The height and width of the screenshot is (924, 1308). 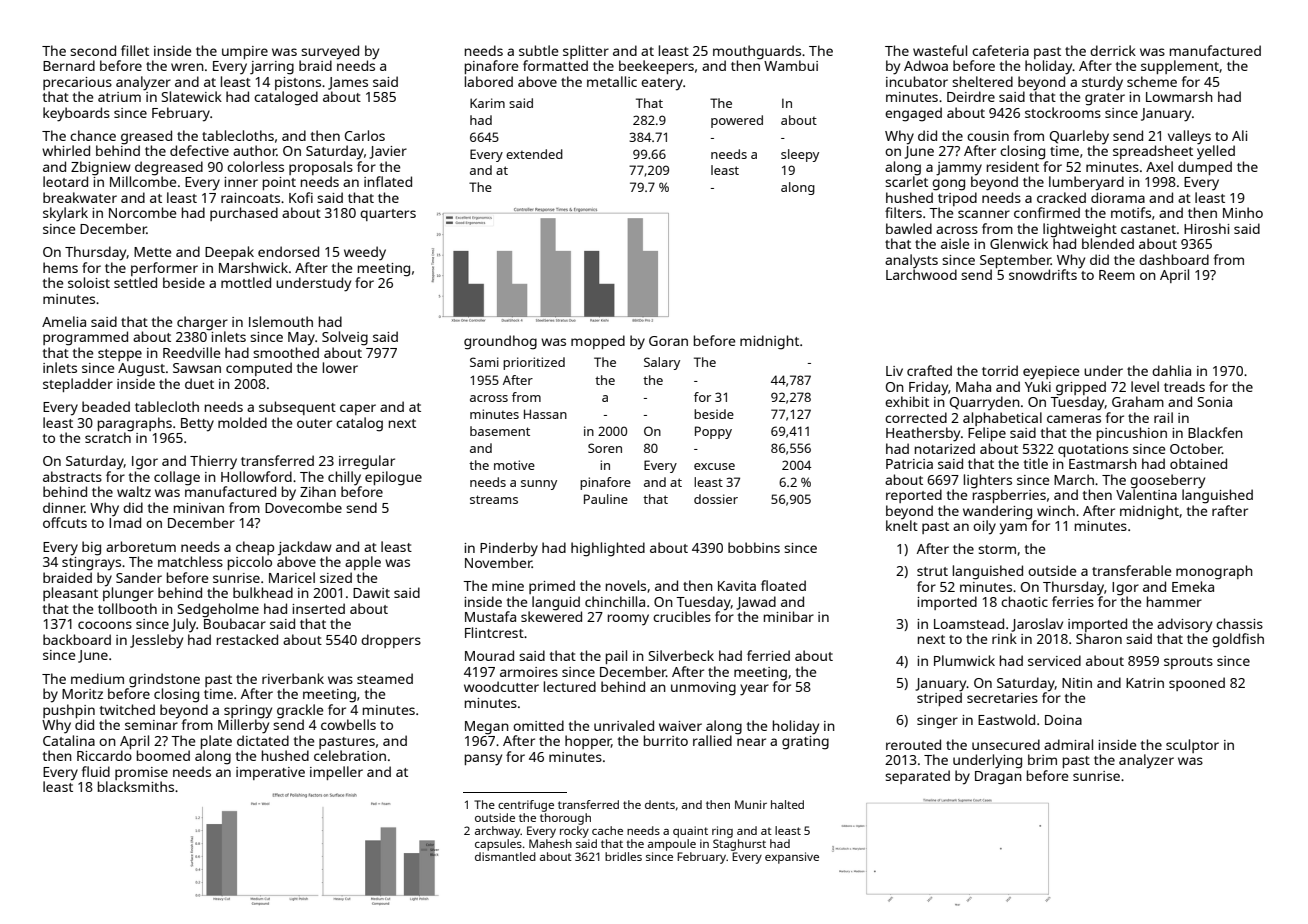 What do you see at coordinates (668, 341) in the screenshot?
I see `Goran` at bounding box center [668, 341].
